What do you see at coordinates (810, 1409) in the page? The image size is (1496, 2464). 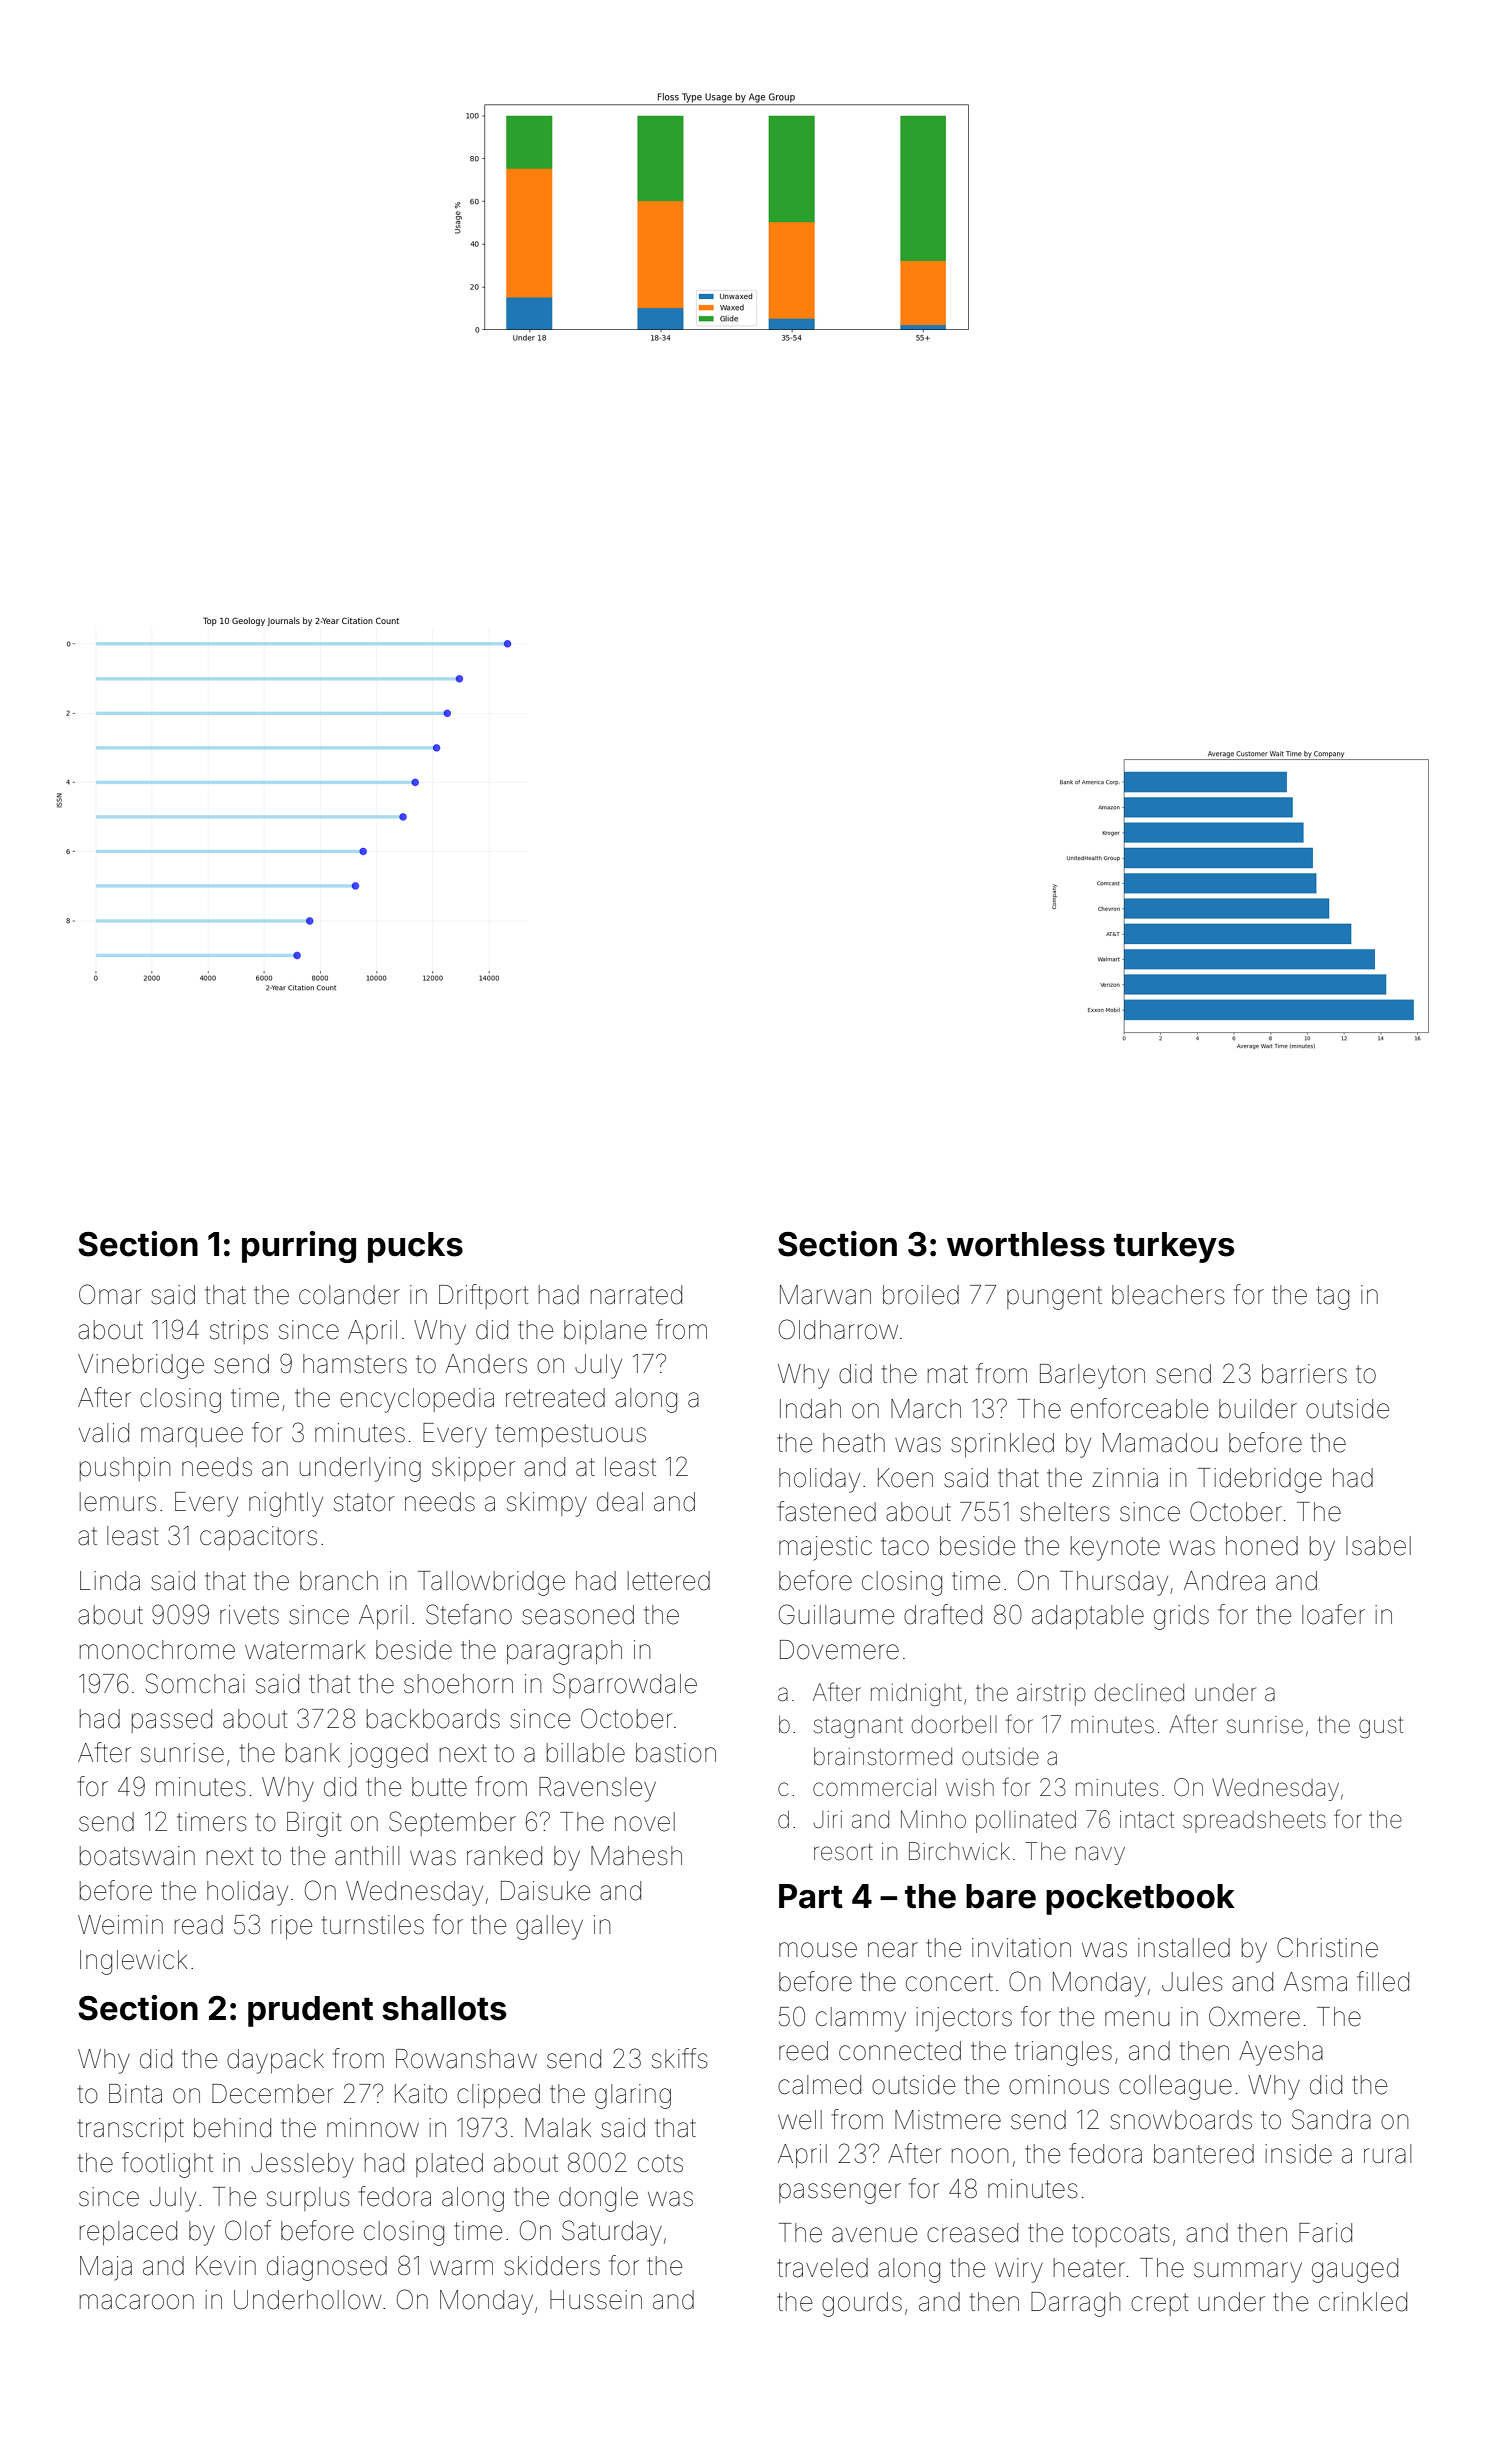 I see `Indah` at bounding box center [810, 1409].
